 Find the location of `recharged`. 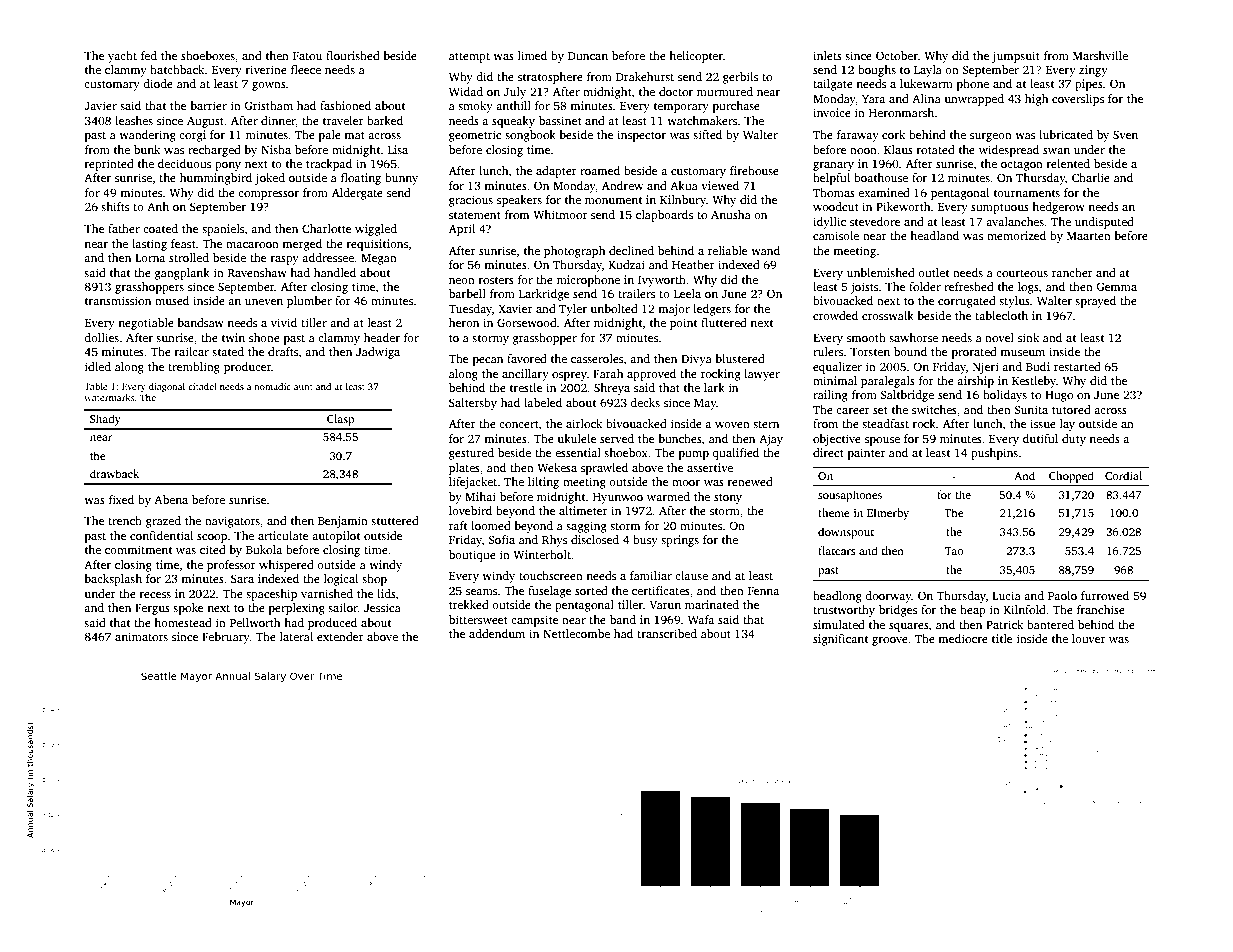

recharged is located at coordinates (214, 151).
